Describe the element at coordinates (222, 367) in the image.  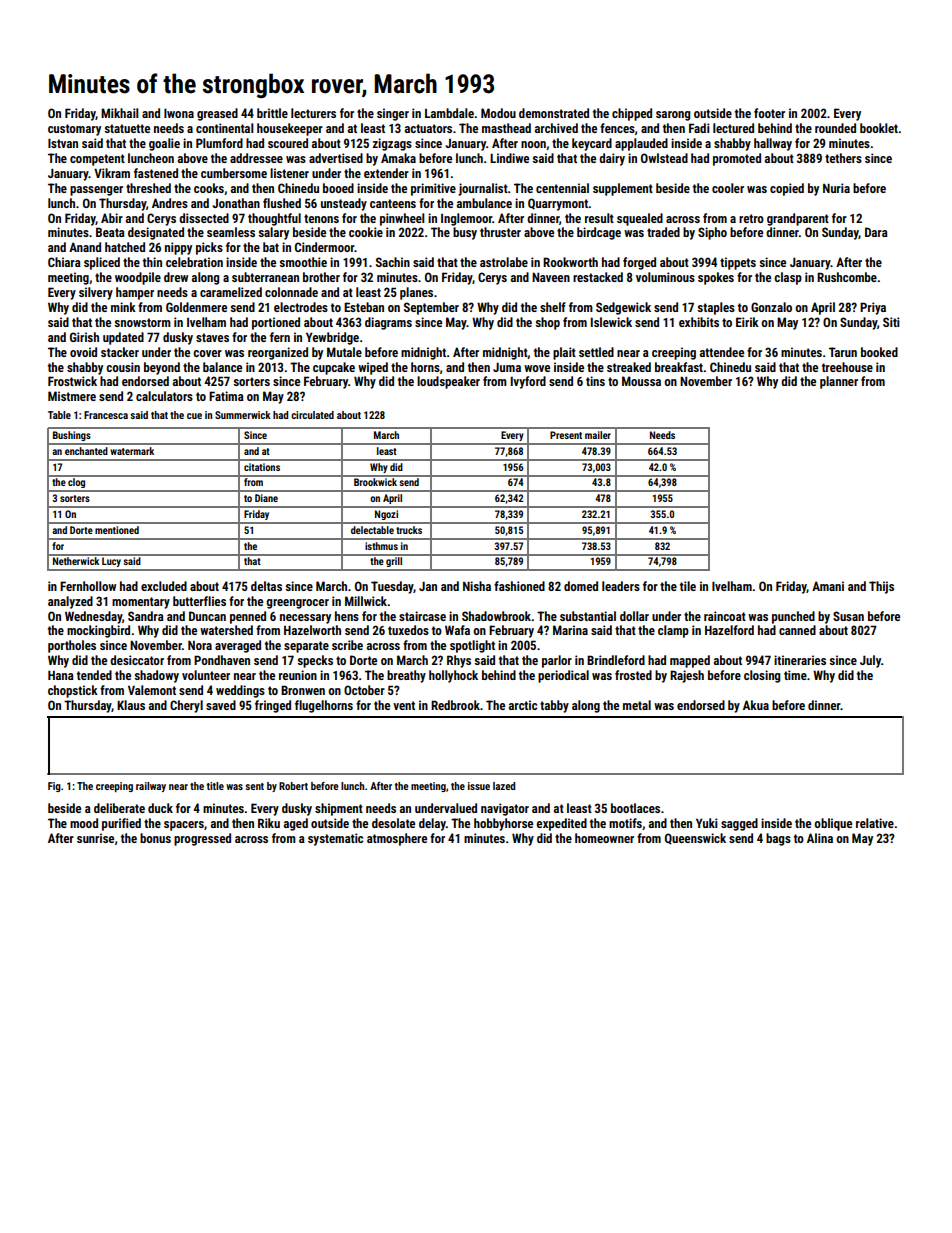
I see `balance` at that location.
